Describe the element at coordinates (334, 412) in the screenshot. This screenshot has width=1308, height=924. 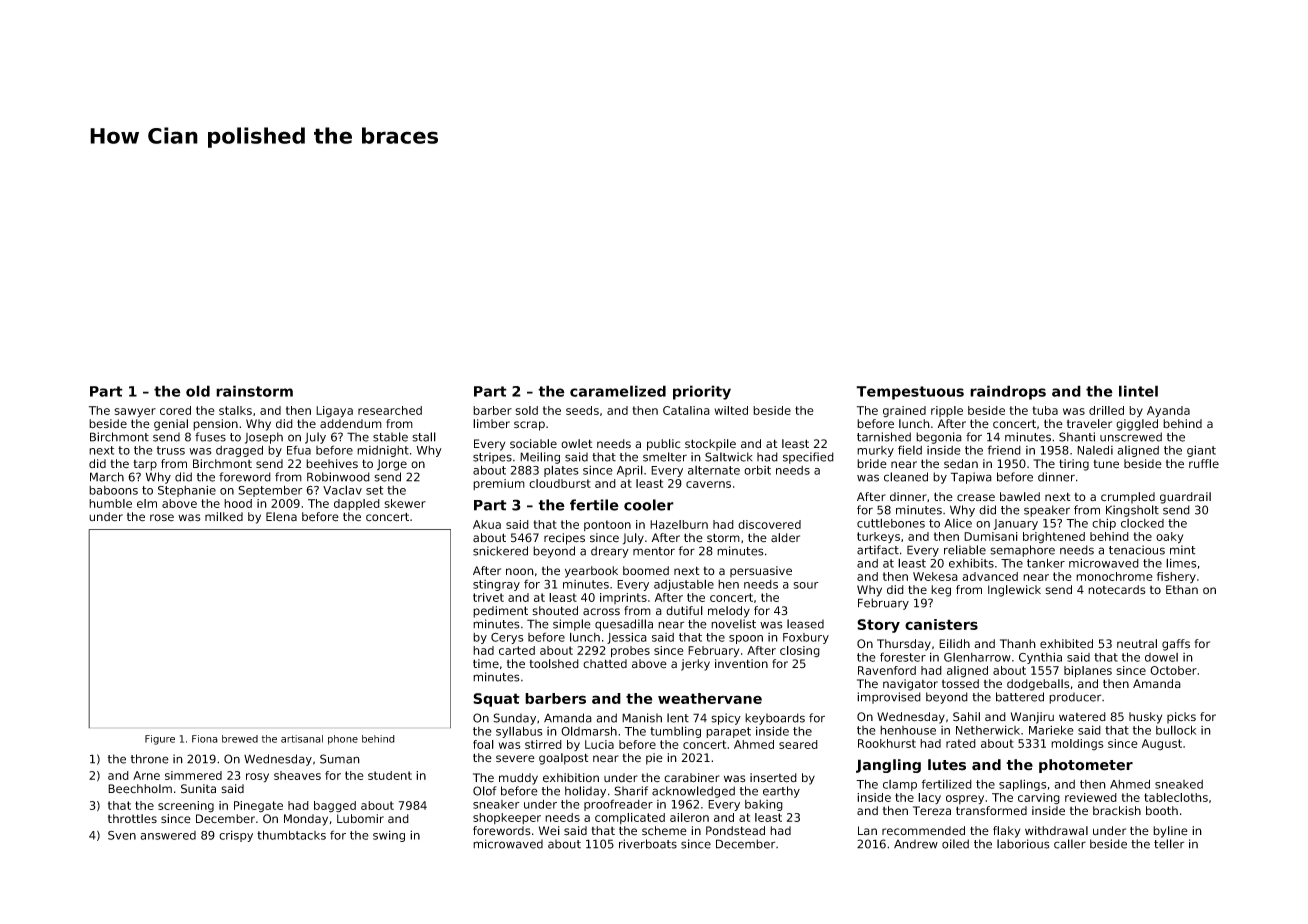
I see `Ligaya` at that location.
